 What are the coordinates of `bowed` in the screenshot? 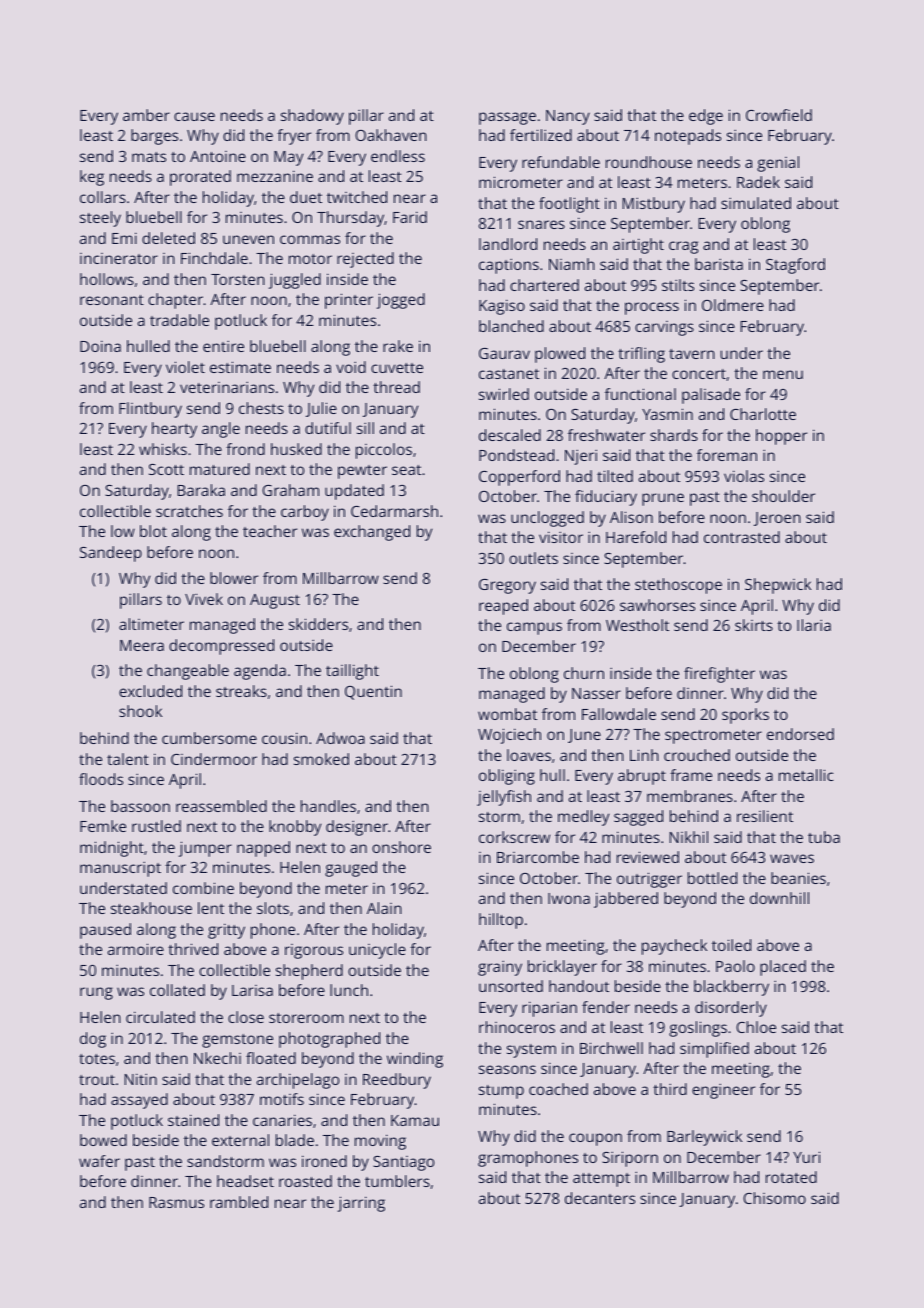 It's located at (103, 1140).
